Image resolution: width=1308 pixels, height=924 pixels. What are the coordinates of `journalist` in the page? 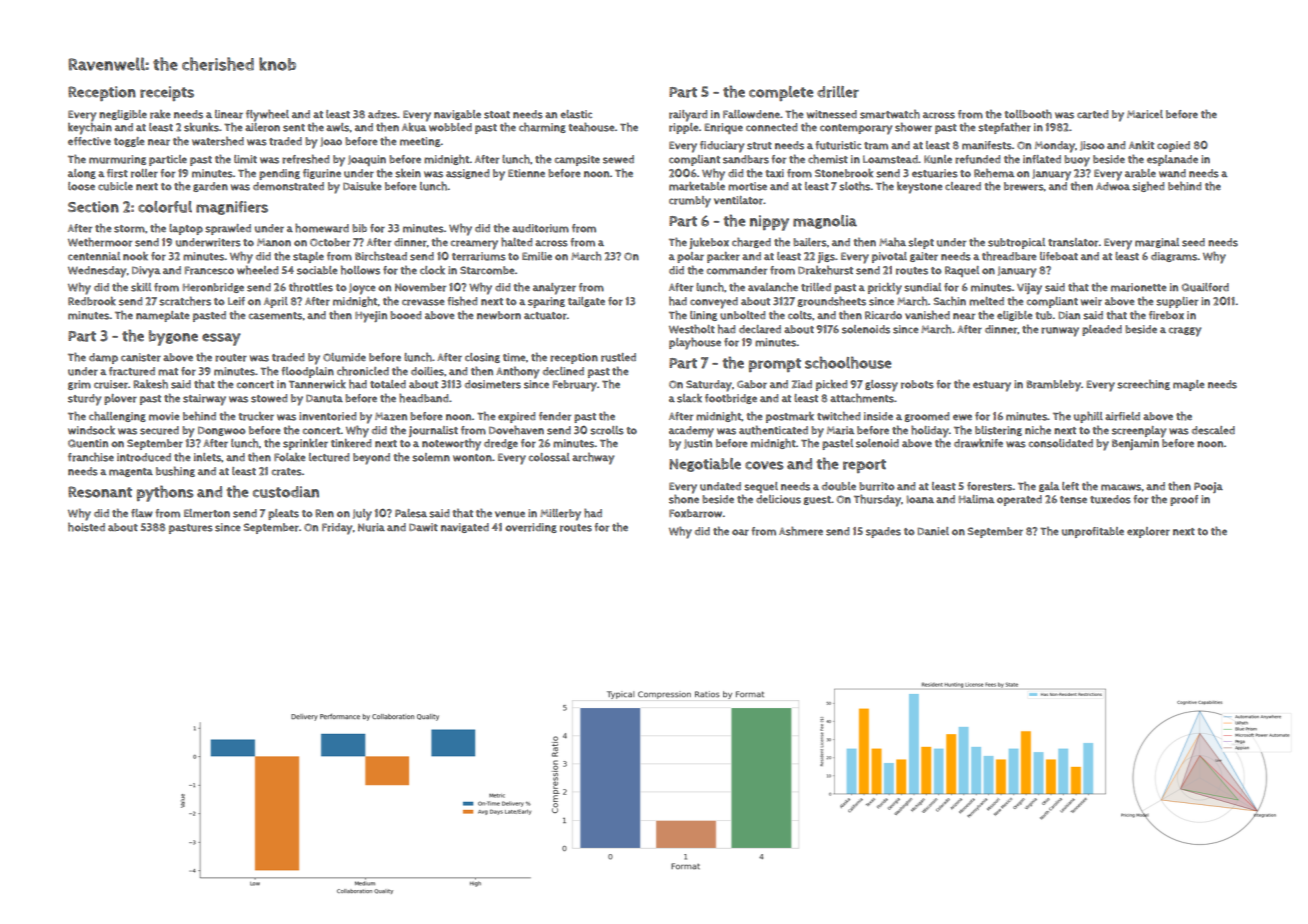 It's located at (433, 431).
